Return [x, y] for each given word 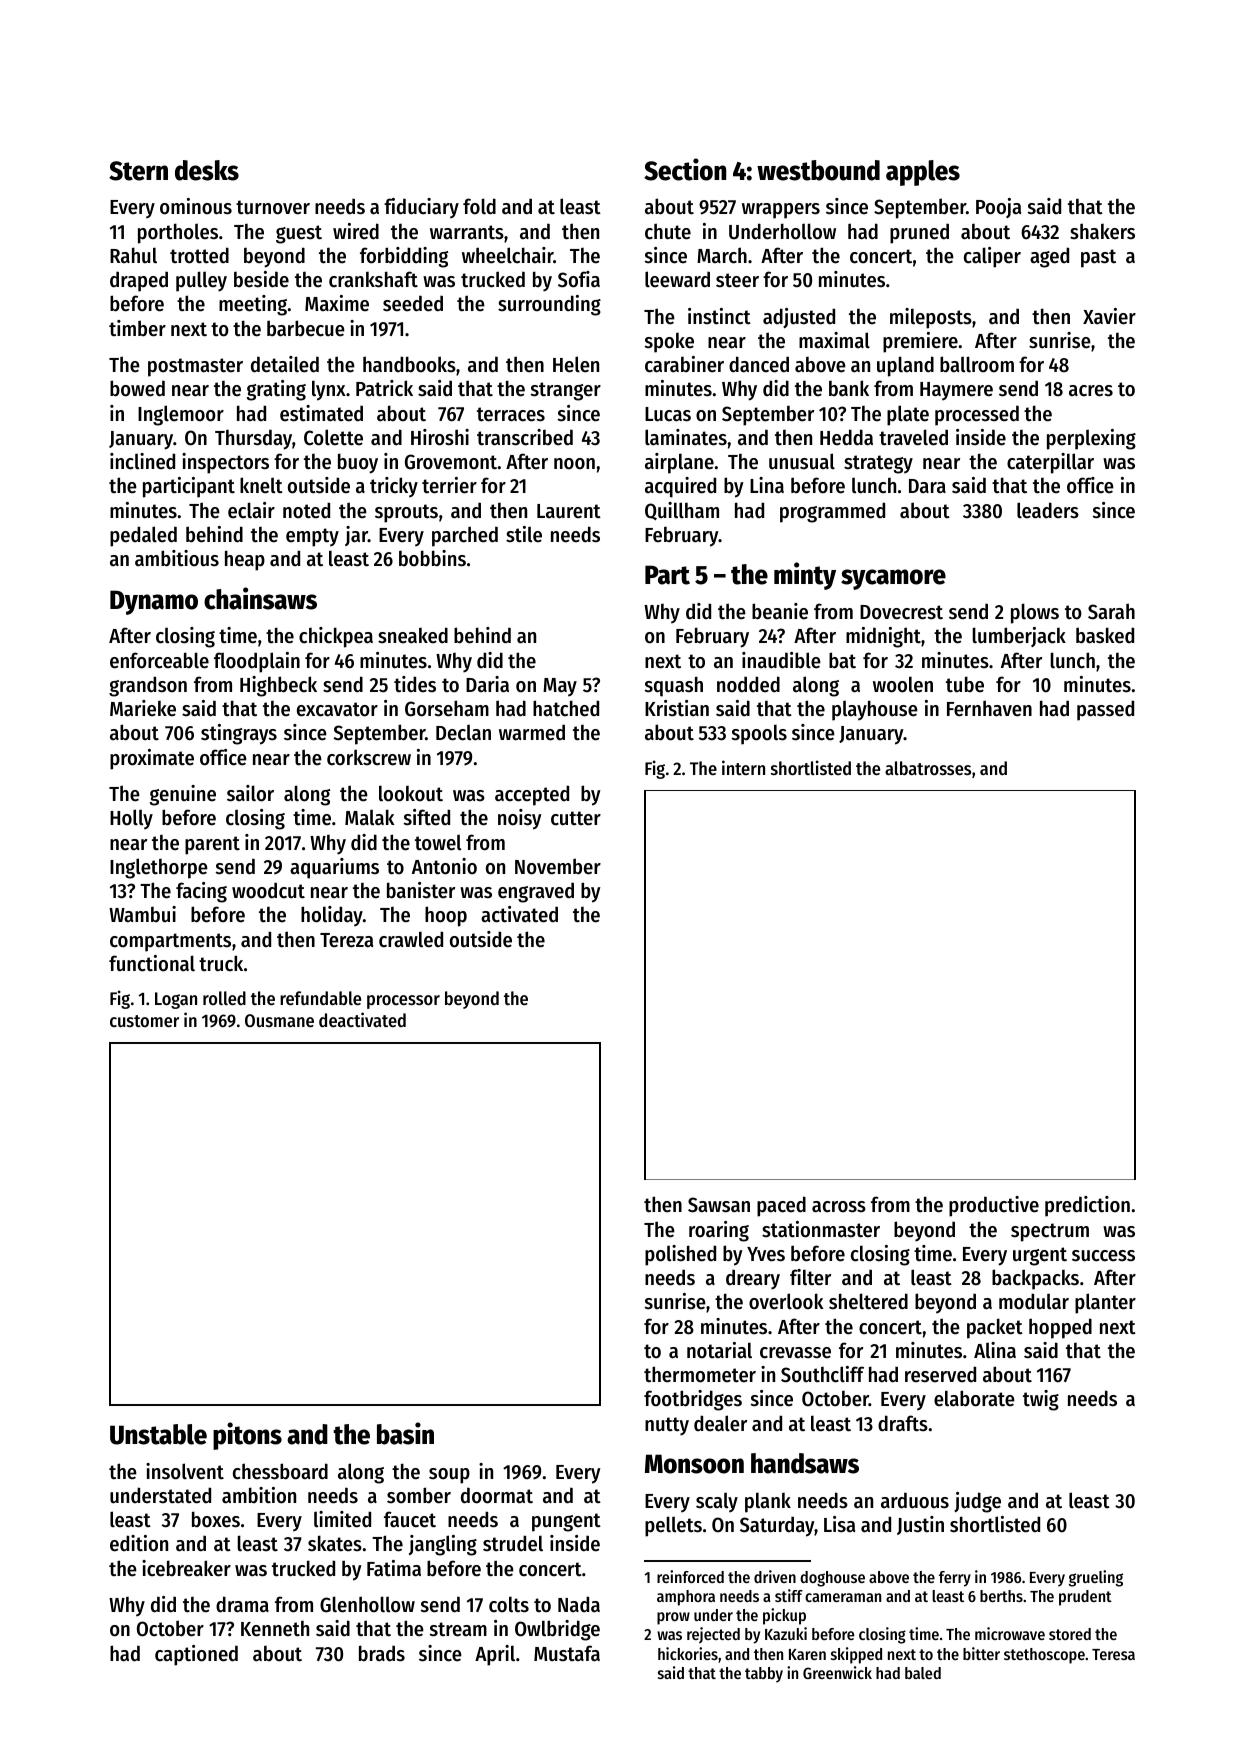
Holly [131, 819]
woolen [903, 684]
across [839, 1207]
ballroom [977, 364]
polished [680, 1255]
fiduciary [421, 208]
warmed [532, 732]
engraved [536, 892]
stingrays [239, 734]
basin [405, 1433]
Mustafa [567, 1653]
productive [994, 1206]
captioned [196, 1655]
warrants [467, 232]
